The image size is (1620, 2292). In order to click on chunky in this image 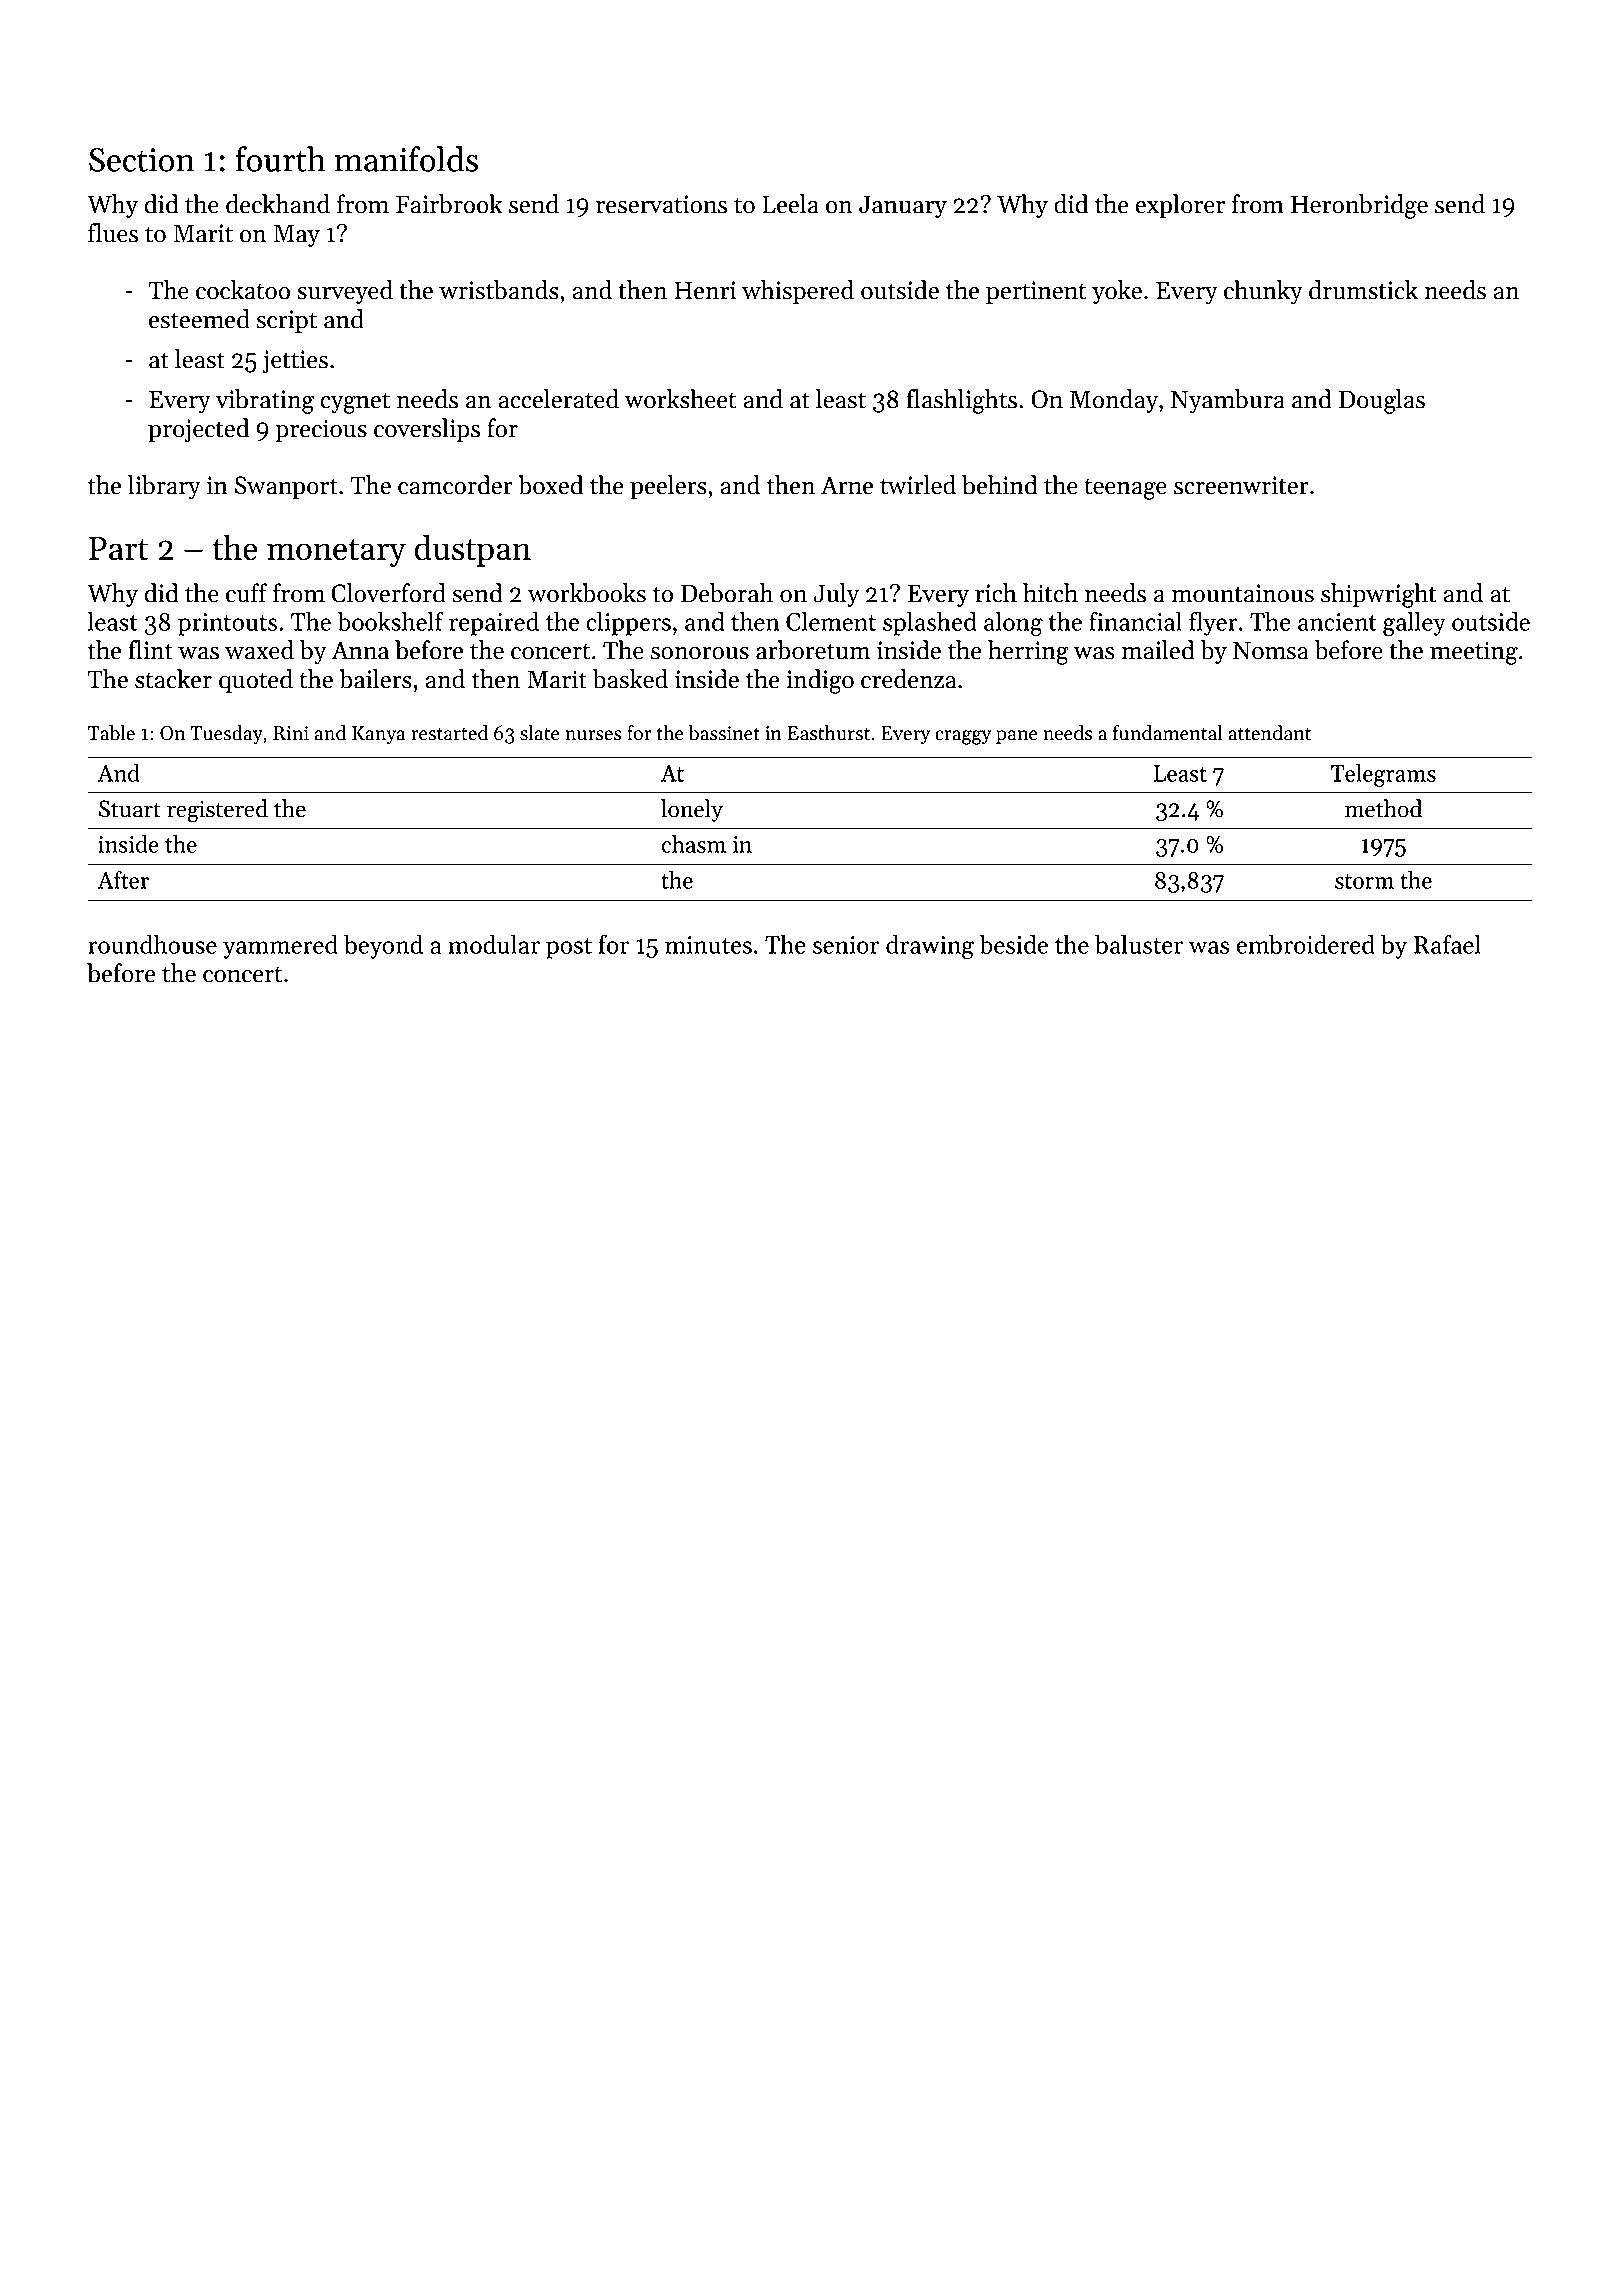, I will do `click(1263, 292)`.
